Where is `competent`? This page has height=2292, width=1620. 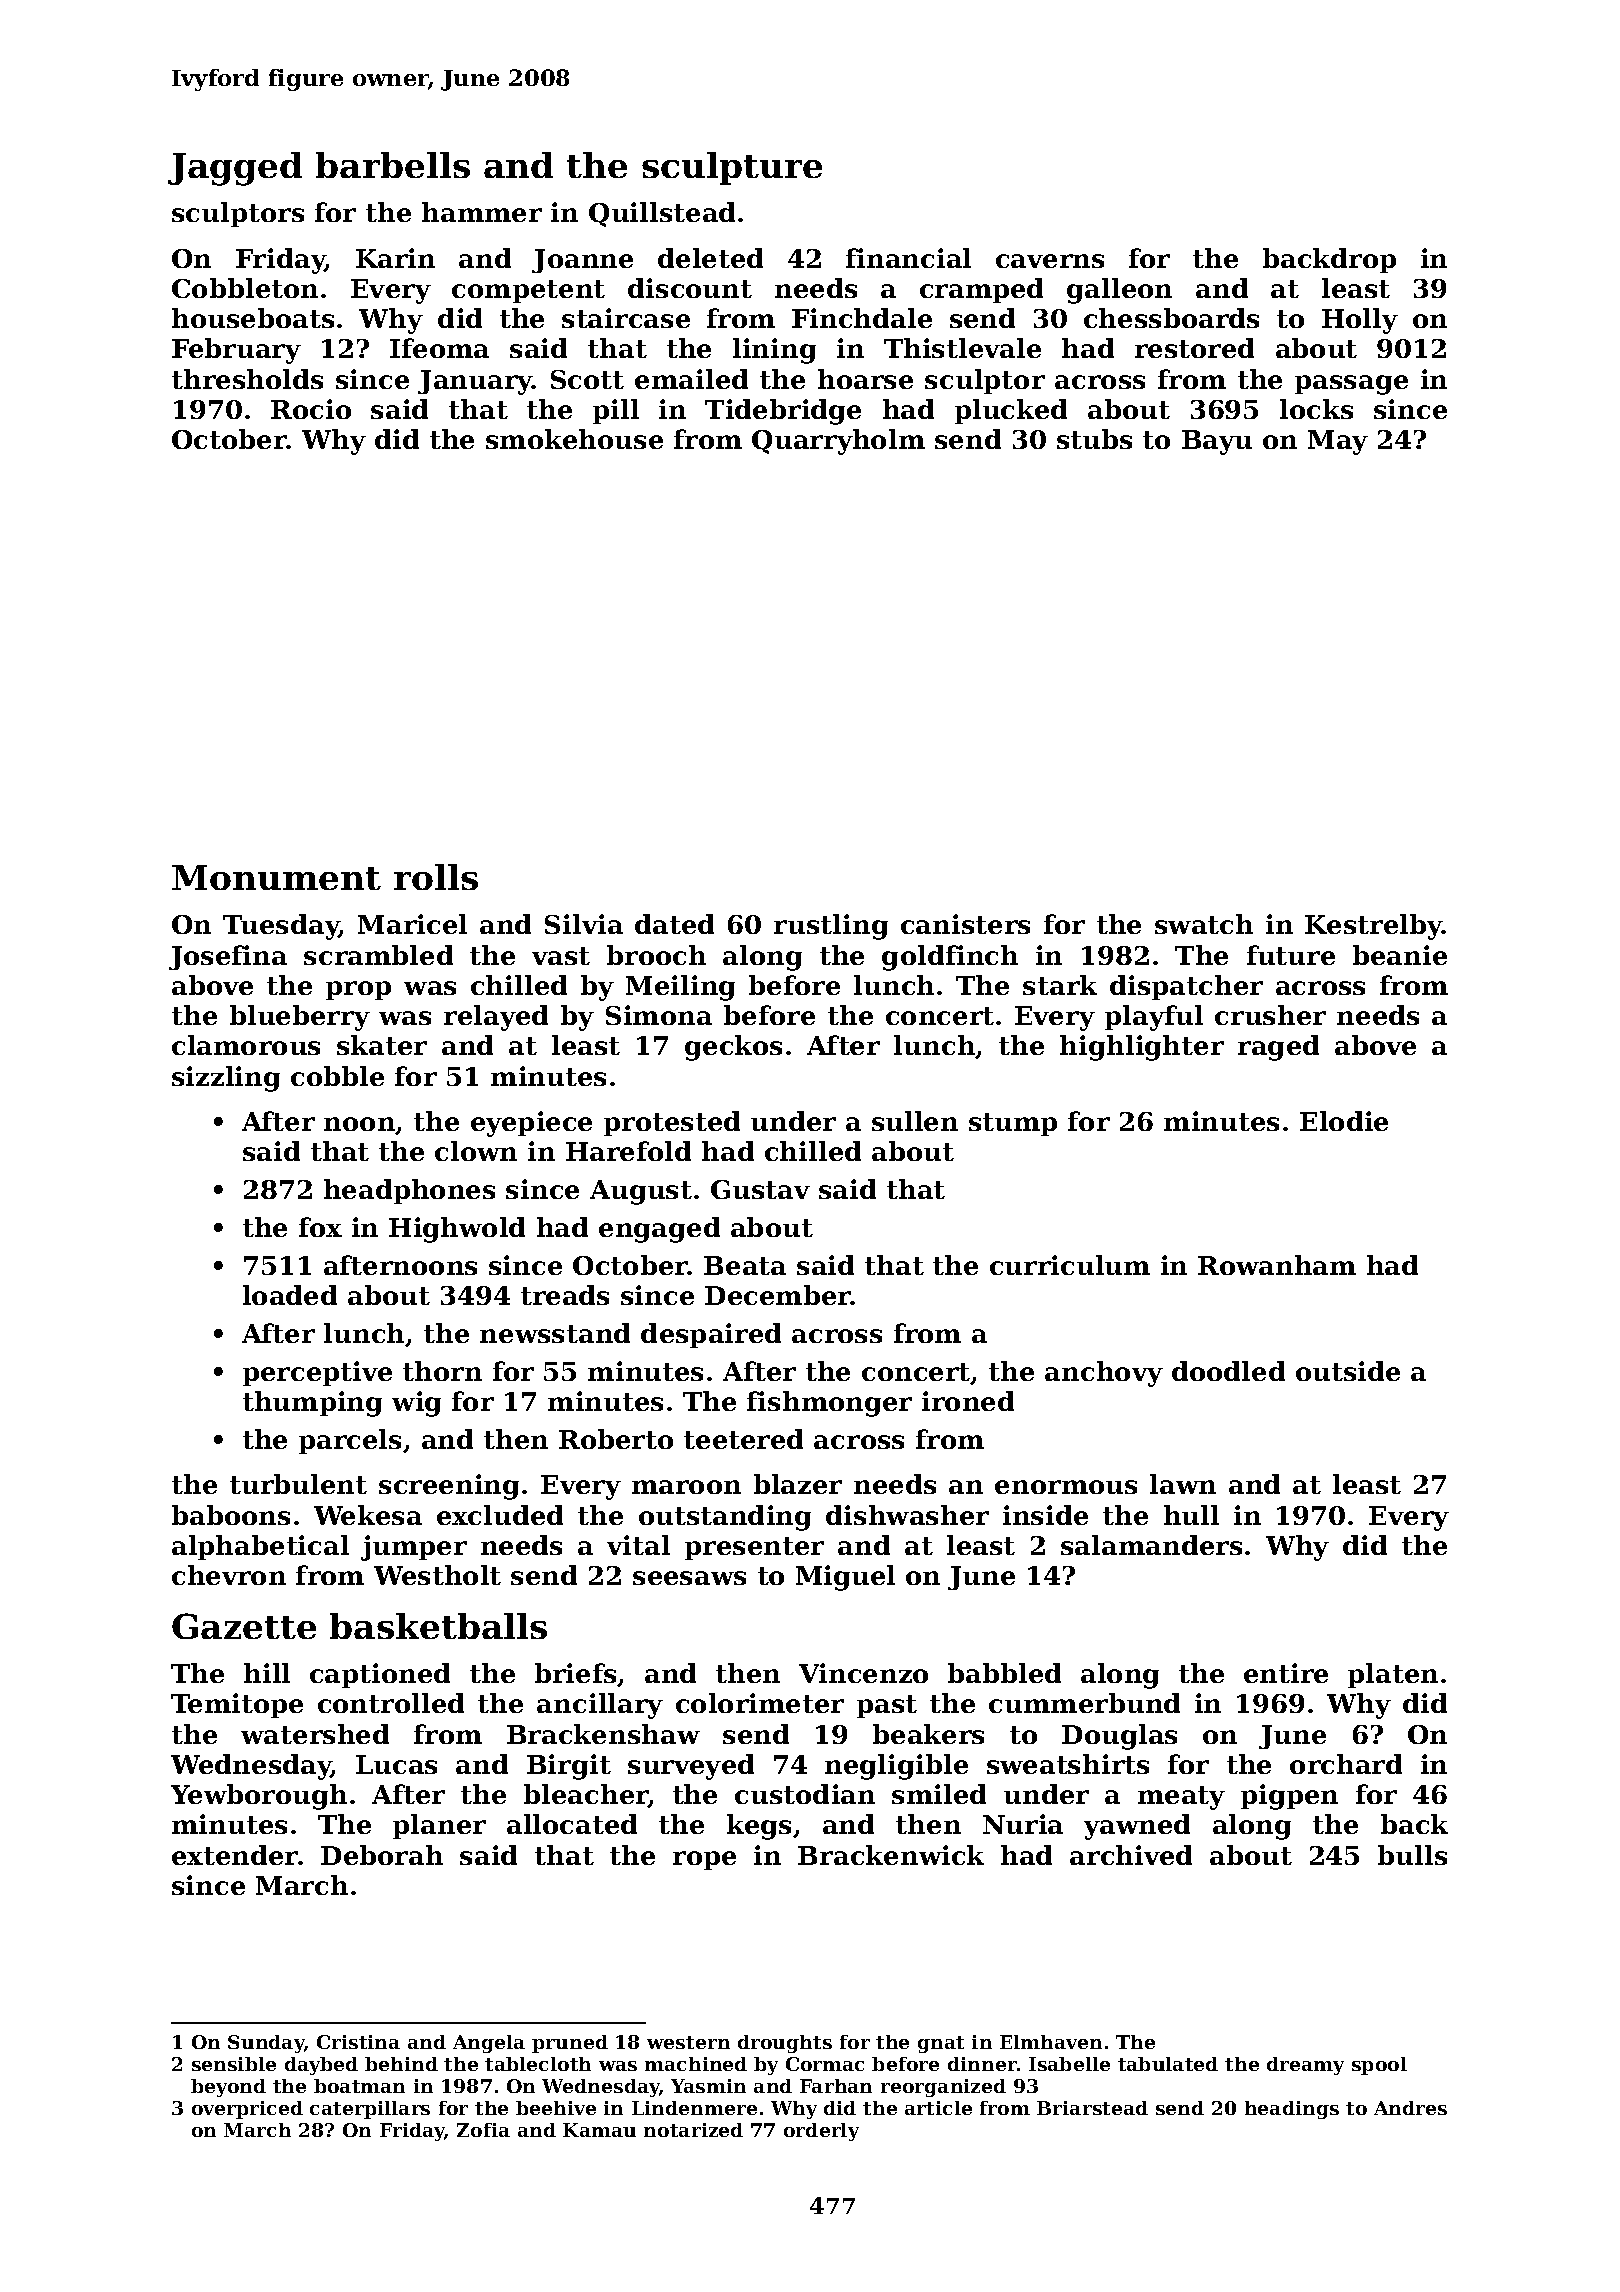
competent is located at coordinates (528, 291).
